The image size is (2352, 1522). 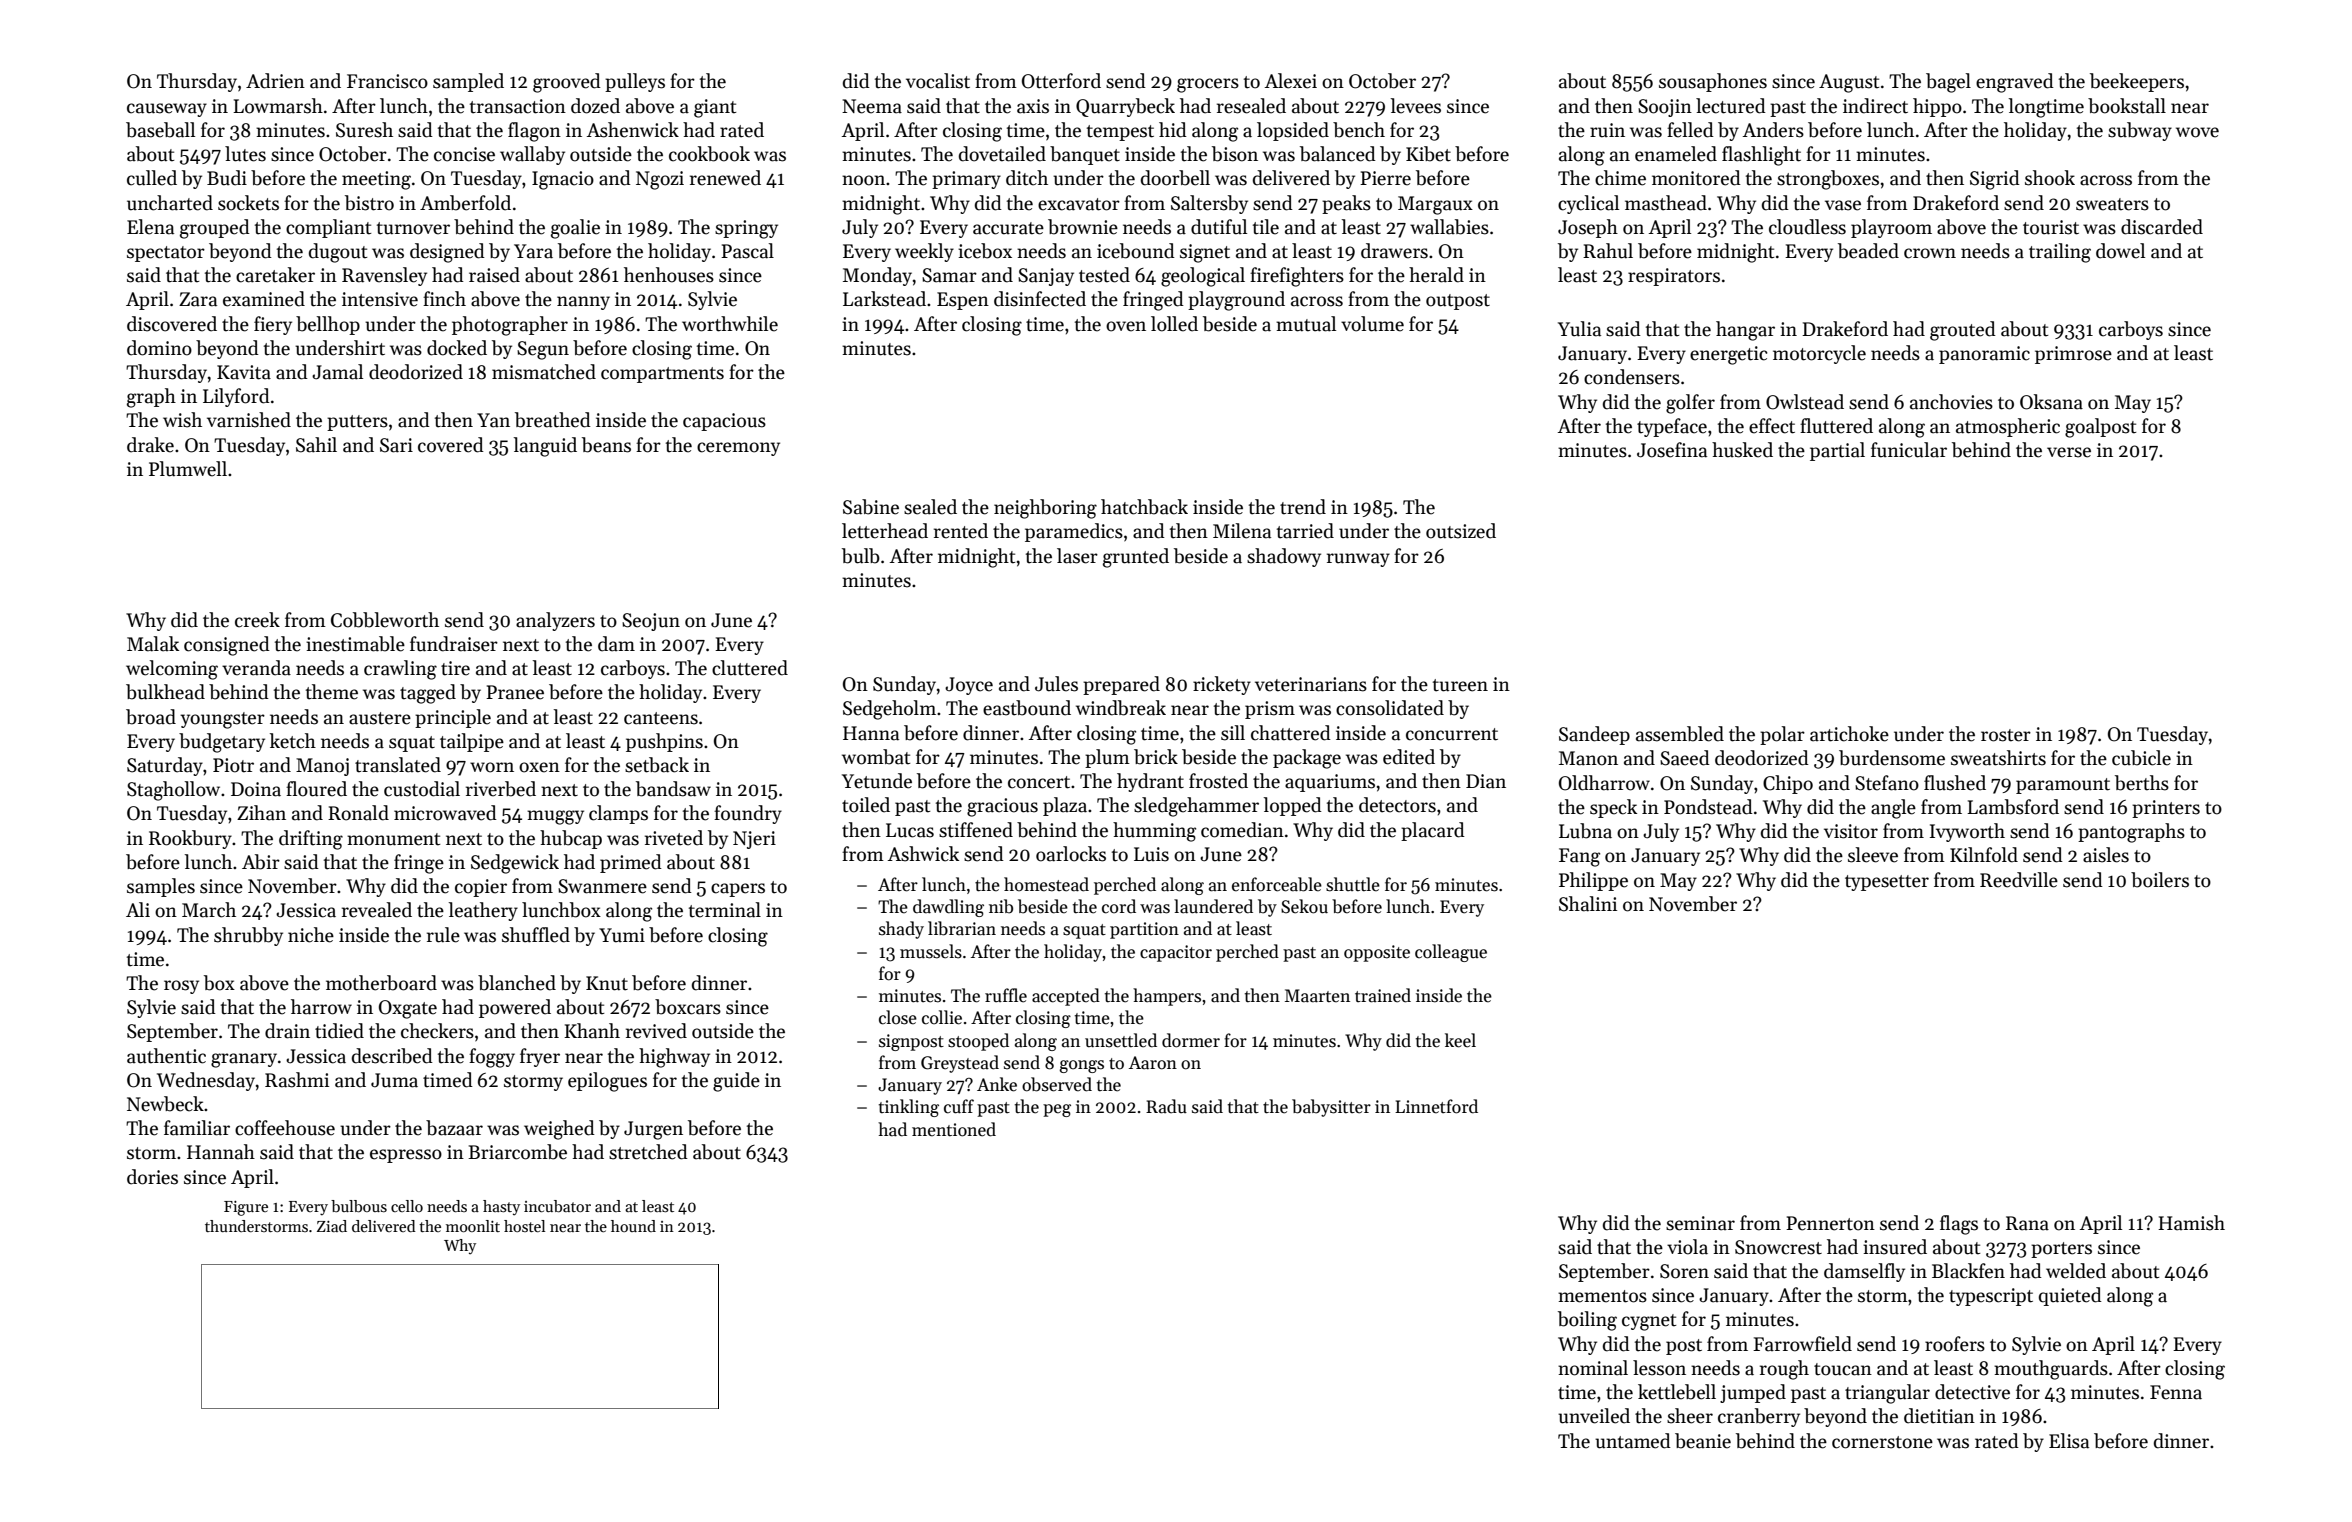 What do you see at coordinates (524, 1226) in the screenshot?
I see `hostel` at bounding box center [524, 1226].
